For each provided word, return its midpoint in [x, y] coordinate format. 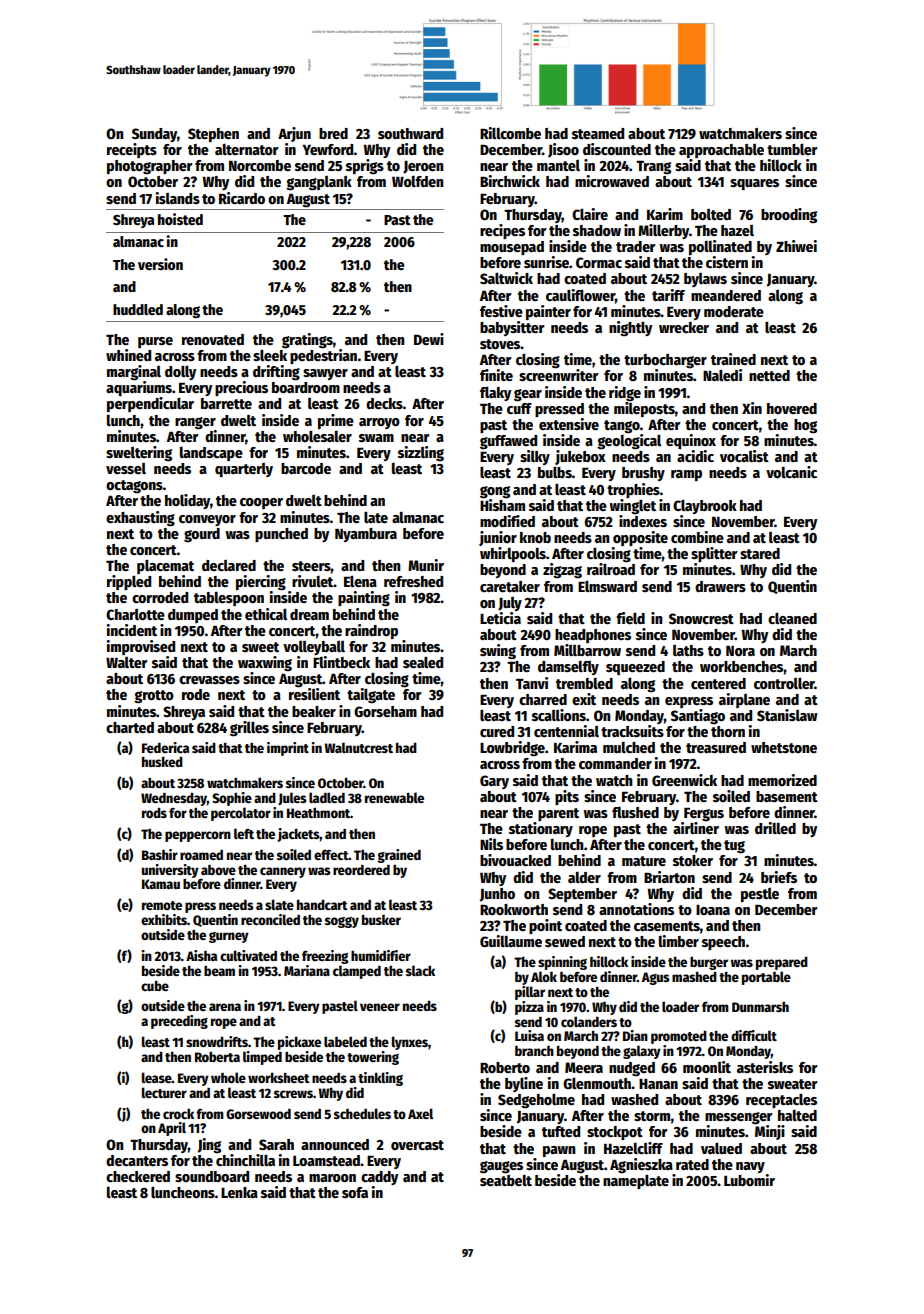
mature [644, 861]
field [630, 618]
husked [162, 761]
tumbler [792, 149]
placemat [165, 567]
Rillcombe [510, 133]
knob [535, 537]
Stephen [213, 135]
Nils [491, 844]
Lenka [239, 1192]
